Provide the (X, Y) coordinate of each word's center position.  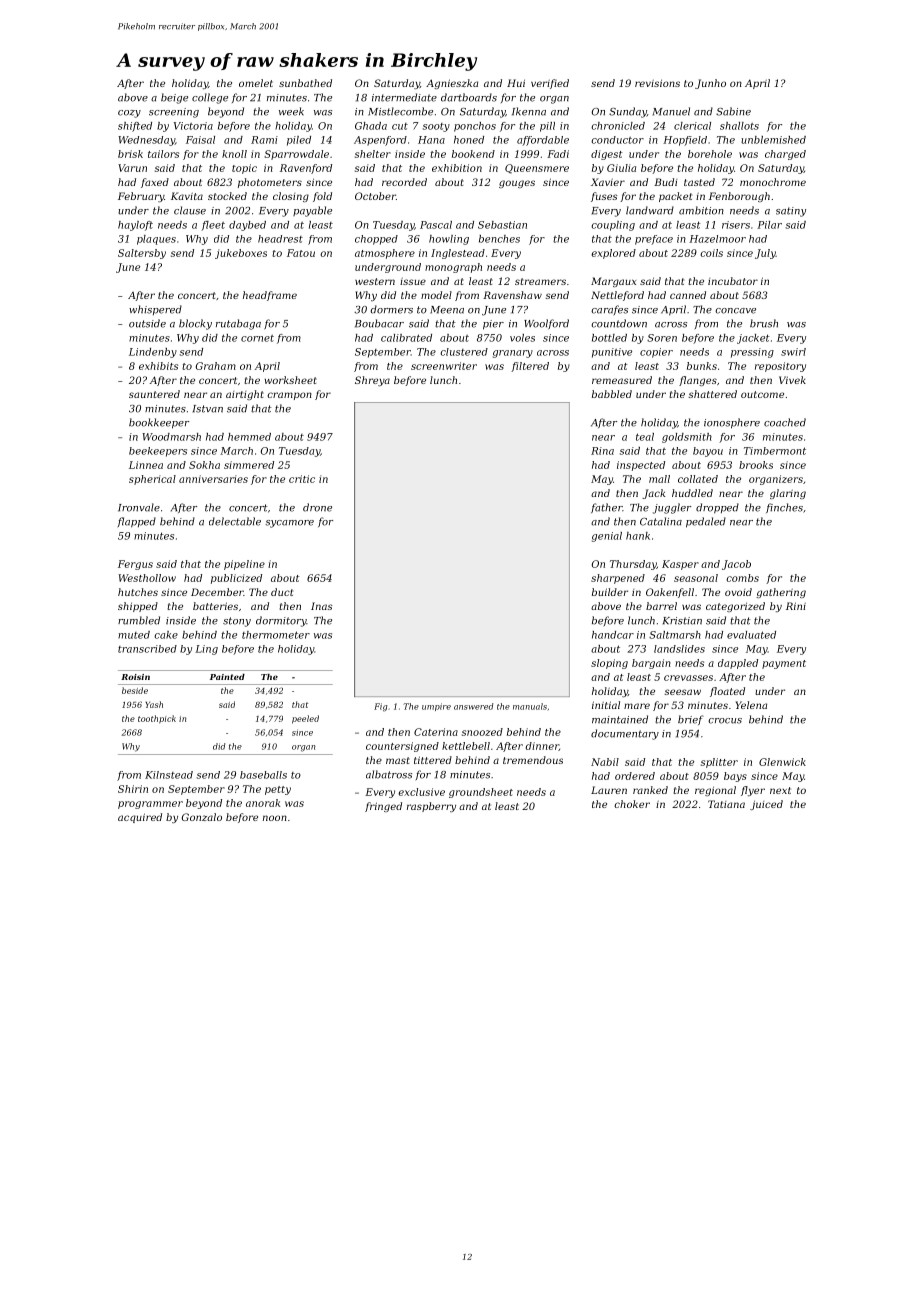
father (606, 508)
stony (237, 622)
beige (174, 98)
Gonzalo (201, 817)
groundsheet (481, 793)
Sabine (733, 111)
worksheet (291, 380)
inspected (641, 466)
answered (473, 706)
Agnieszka (452, 84)
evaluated (751, 635)
